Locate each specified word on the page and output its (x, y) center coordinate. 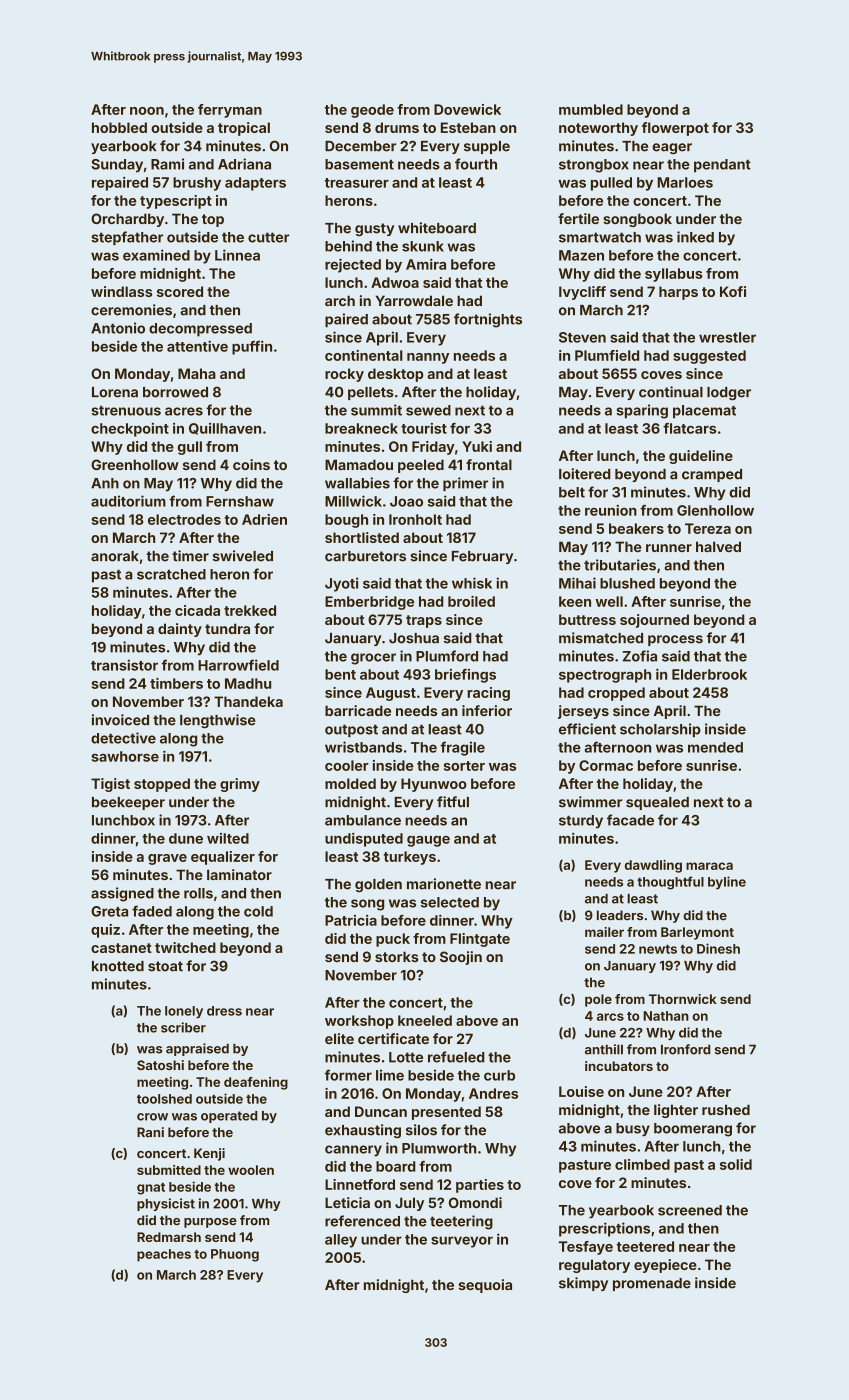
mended (715, 747)
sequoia (485, 1286)
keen (575, 601)
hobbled (119, 127)
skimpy (583, 1284)
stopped (162, 785)
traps (424, 621)
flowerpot (675, 129)
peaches (164, 1255)
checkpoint (130, 430)
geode (372, 111)
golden (378, 885)
